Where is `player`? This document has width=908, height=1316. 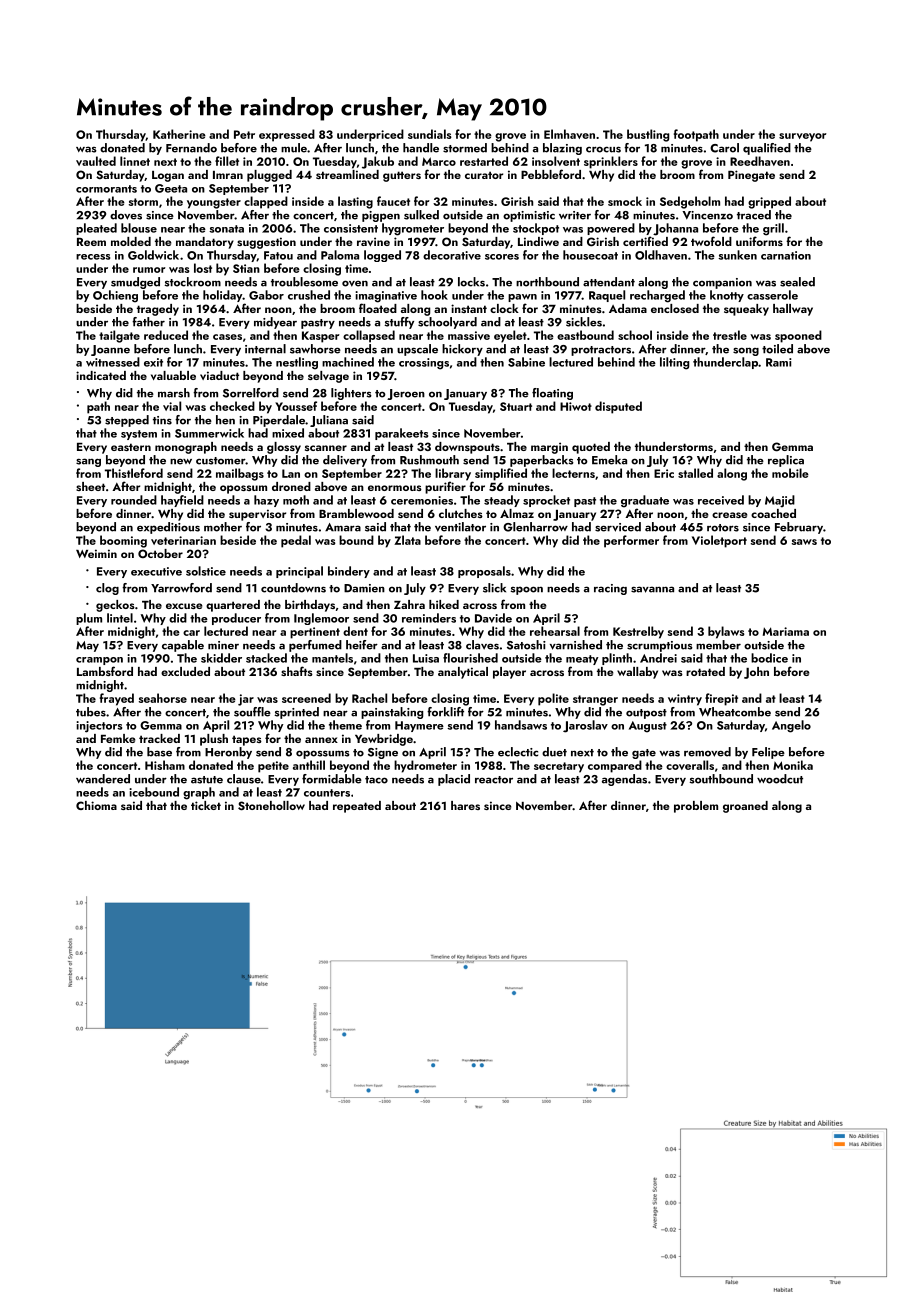
player is located at coordinates (509, 673).
